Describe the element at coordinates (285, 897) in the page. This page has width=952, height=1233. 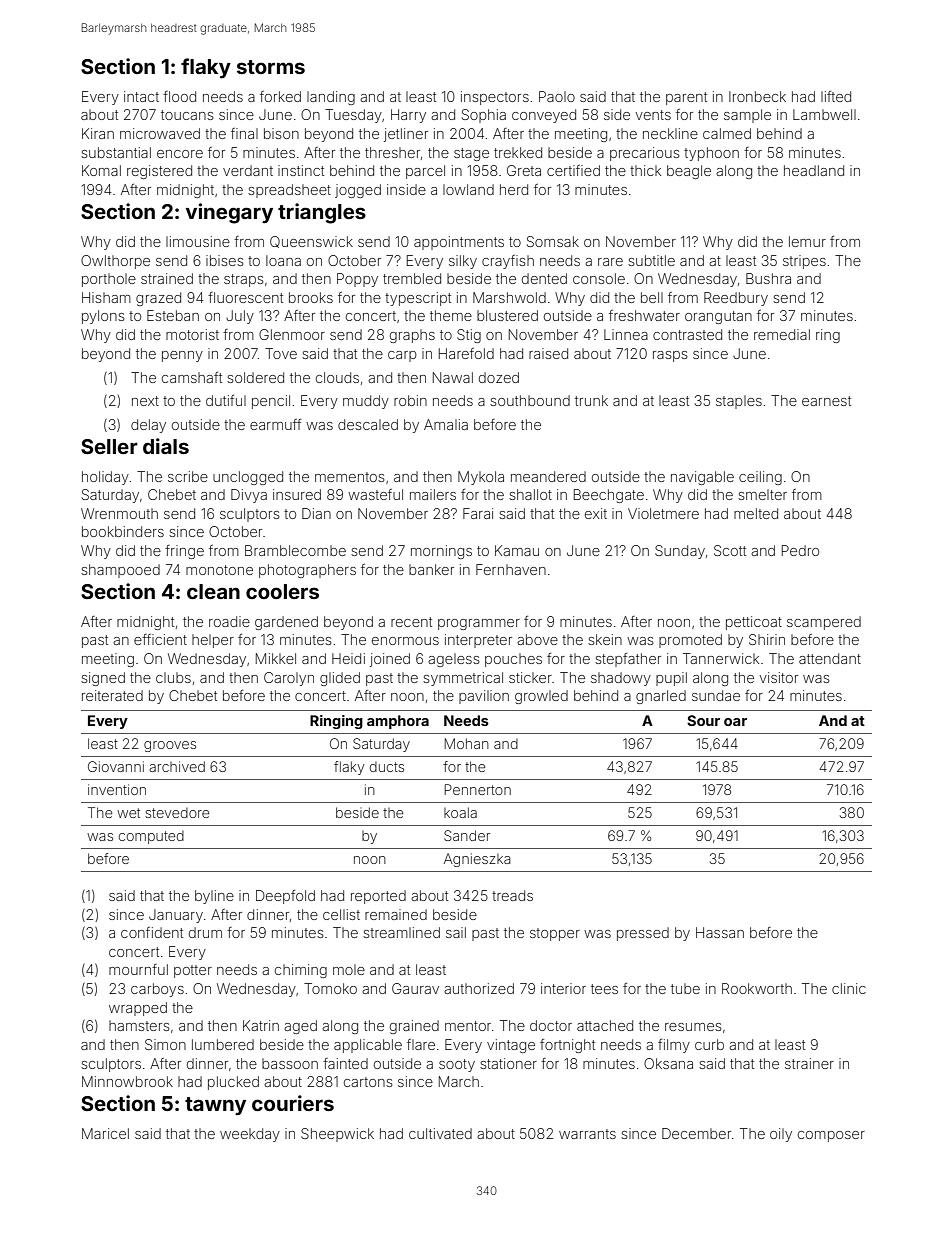
I see `Deepfold` at that location.
